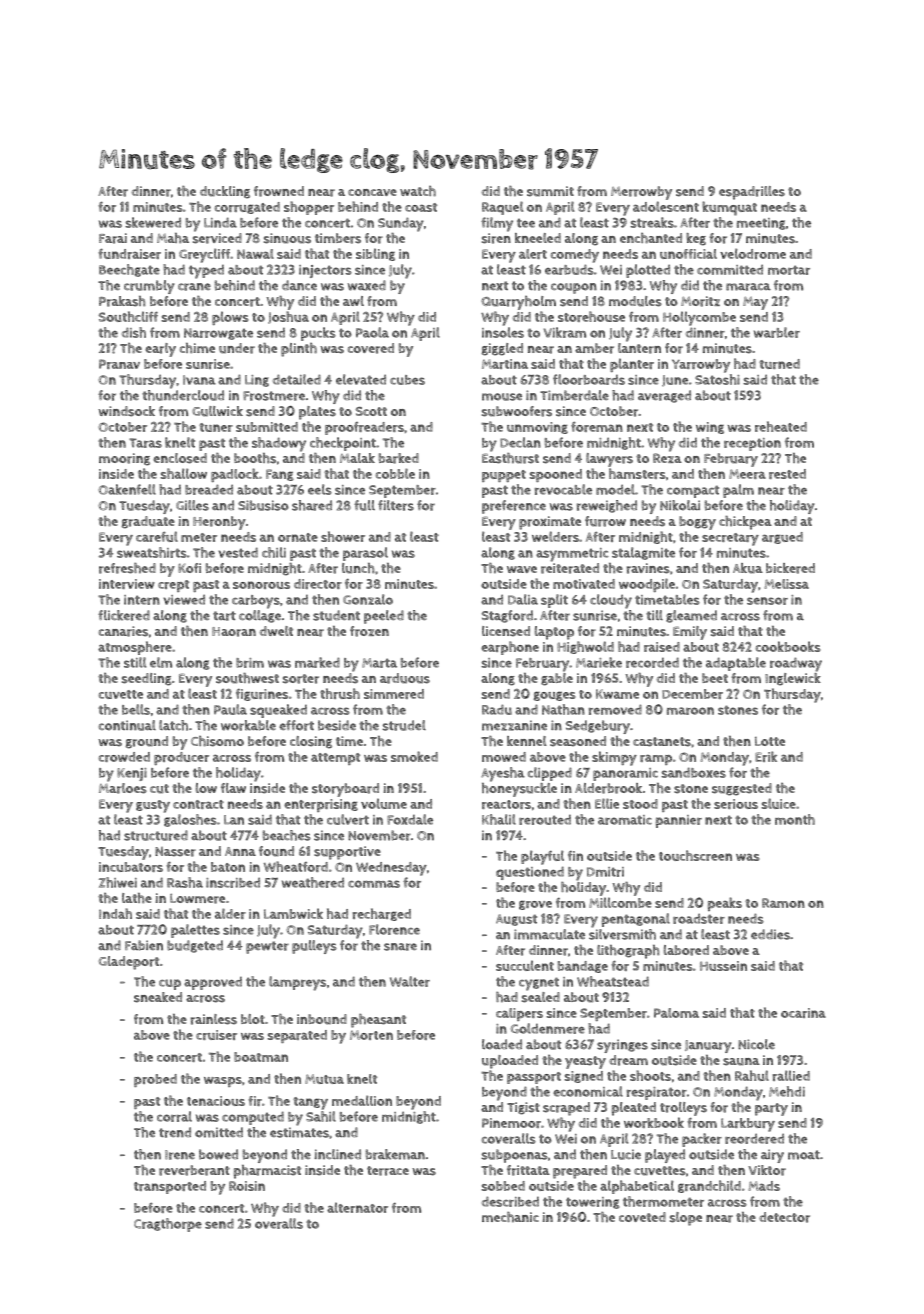 This page has height=1314, width=924. What do you see at coordinates (783, 903) in the page?
I see `Ramon` at bounding box center [783, 903].
